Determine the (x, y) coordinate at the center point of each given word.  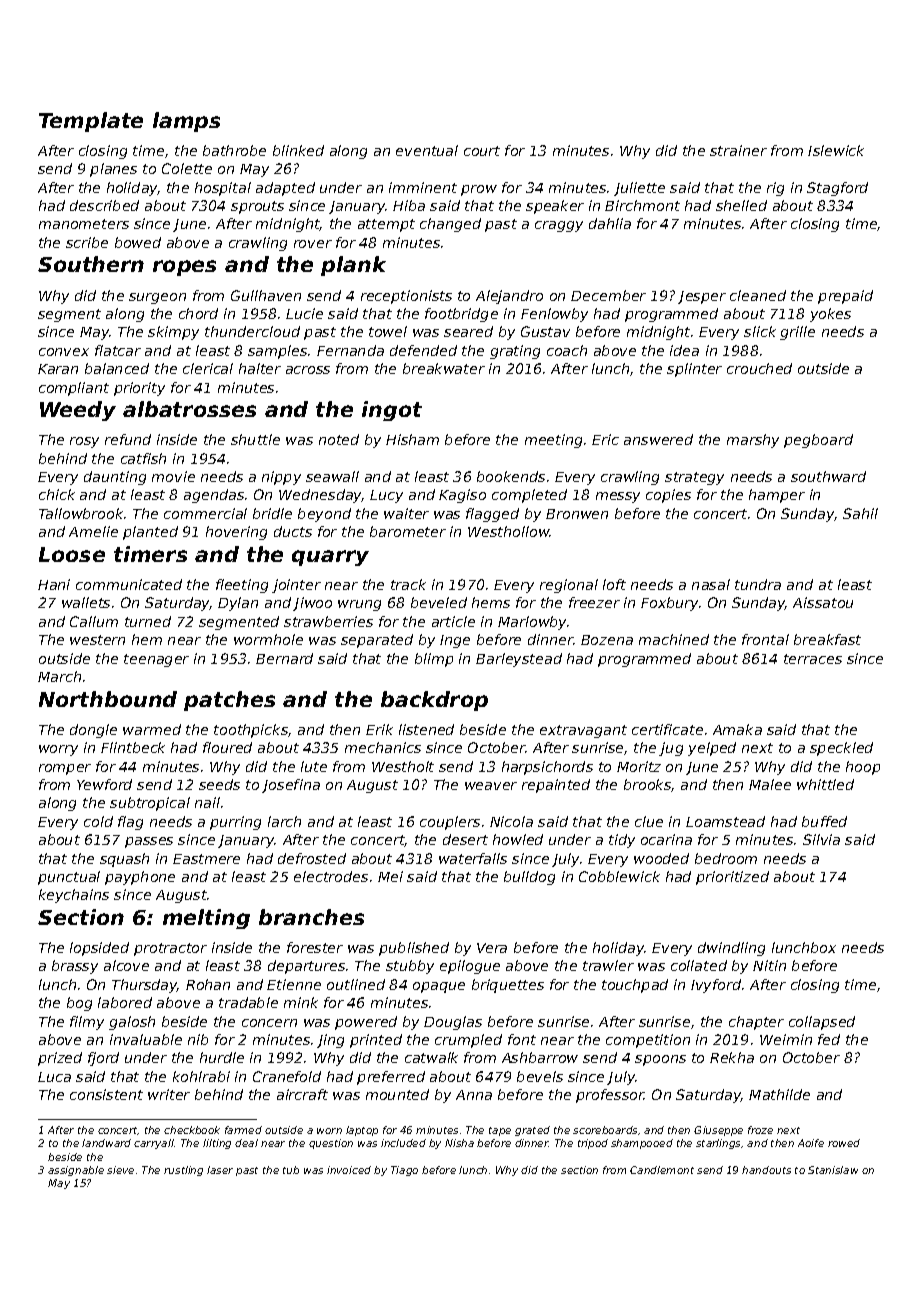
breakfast (827, 639)
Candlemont (662, 1170)
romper (65, 769)
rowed (844, 1143)
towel (388, 331)
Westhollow (509, 531)
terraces (813, 659)
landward (106, 1143)
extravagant (583, 731)
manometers (84, 224)
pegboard (818, 441)
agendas (214, 496)
